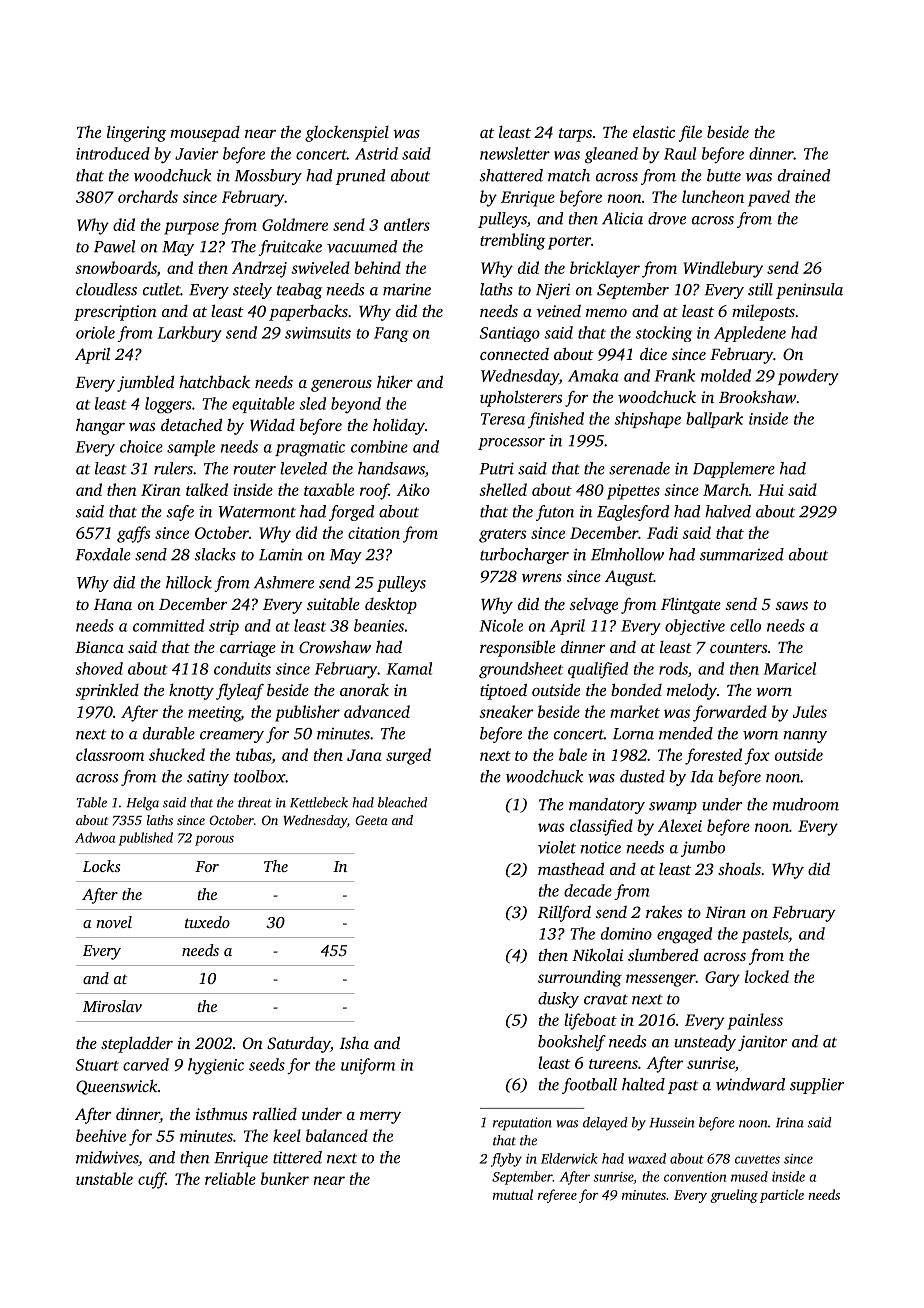  Describe the element at coordinates (101, 1135) in the document. I see `beehive` at that location.
